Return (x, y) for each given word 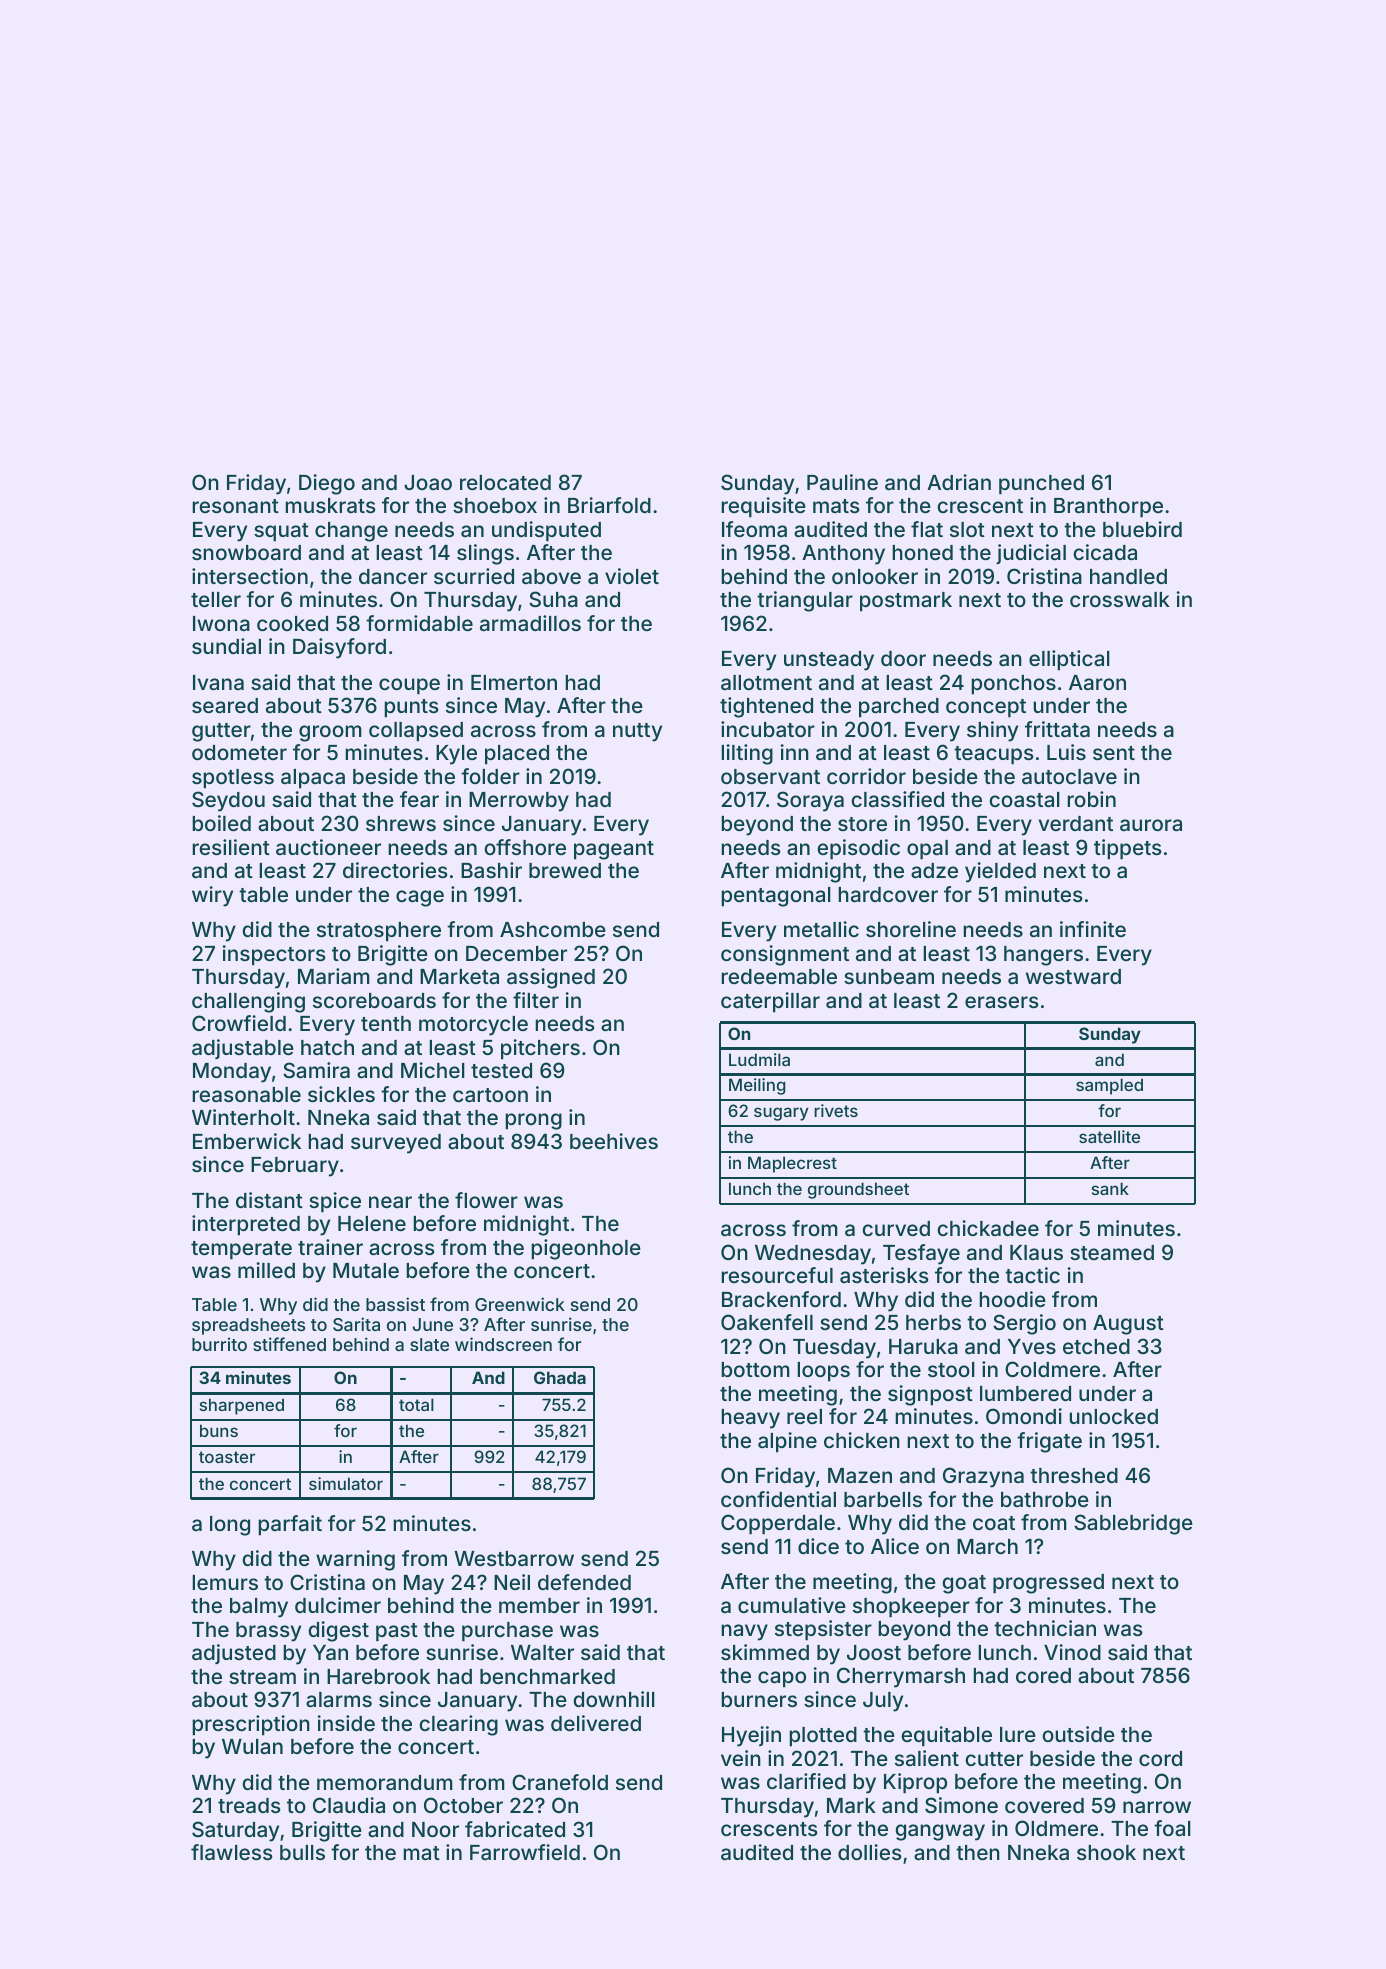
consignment (785, 955)
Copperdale (778, 1524)
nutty (637, 732)
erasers (1002, 1002)
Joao (428, 482)
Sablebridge (1133, 1524)
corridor (866, 776)
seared (225, 705)
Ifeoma (754, 529)
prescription (251, 1725)
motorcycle (473, 1026)
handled (1128, 576)
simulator (346, 1483)
